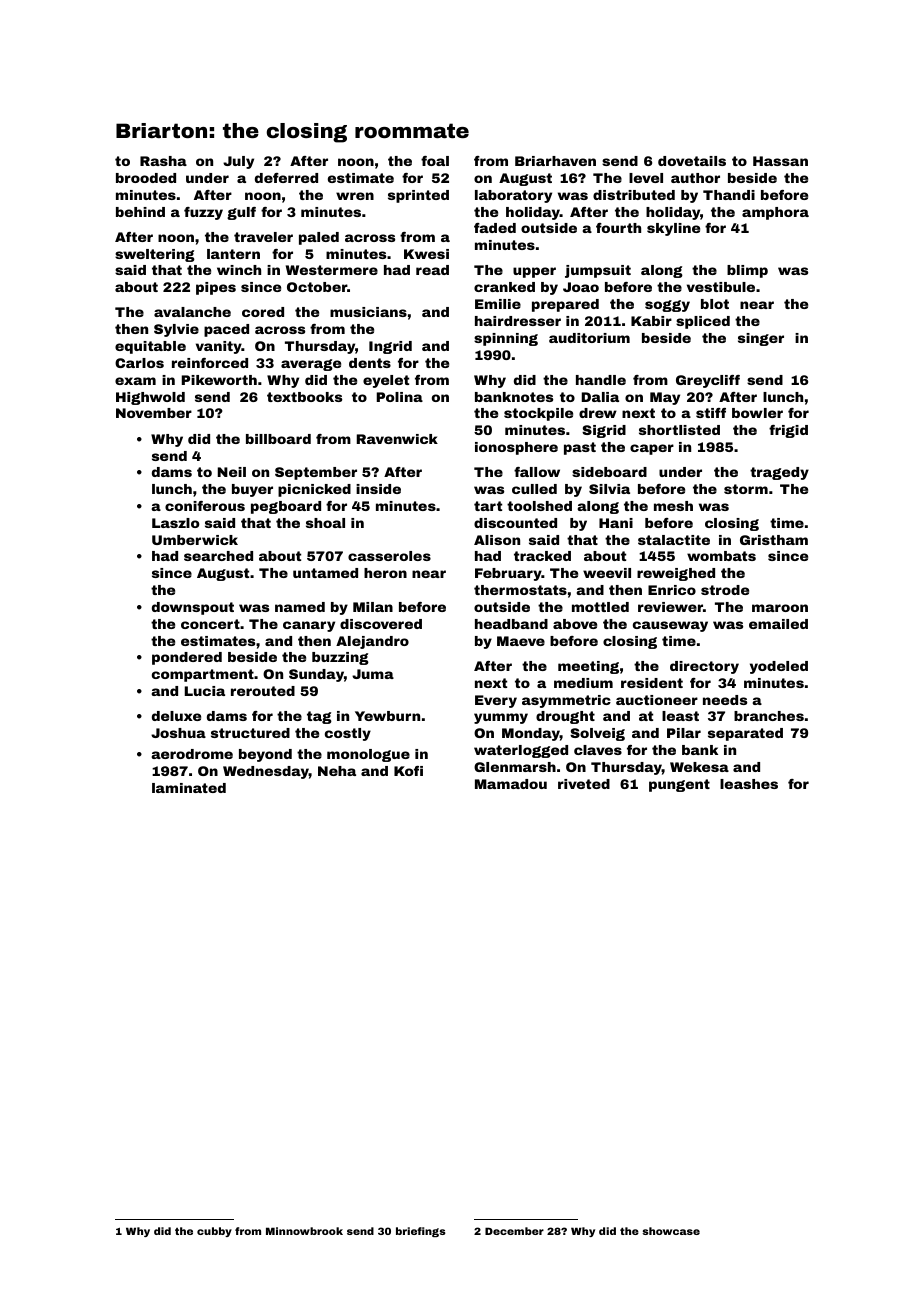 The image size is (924, 1314). I want to click on Ravenwick, so click(397, 439).
